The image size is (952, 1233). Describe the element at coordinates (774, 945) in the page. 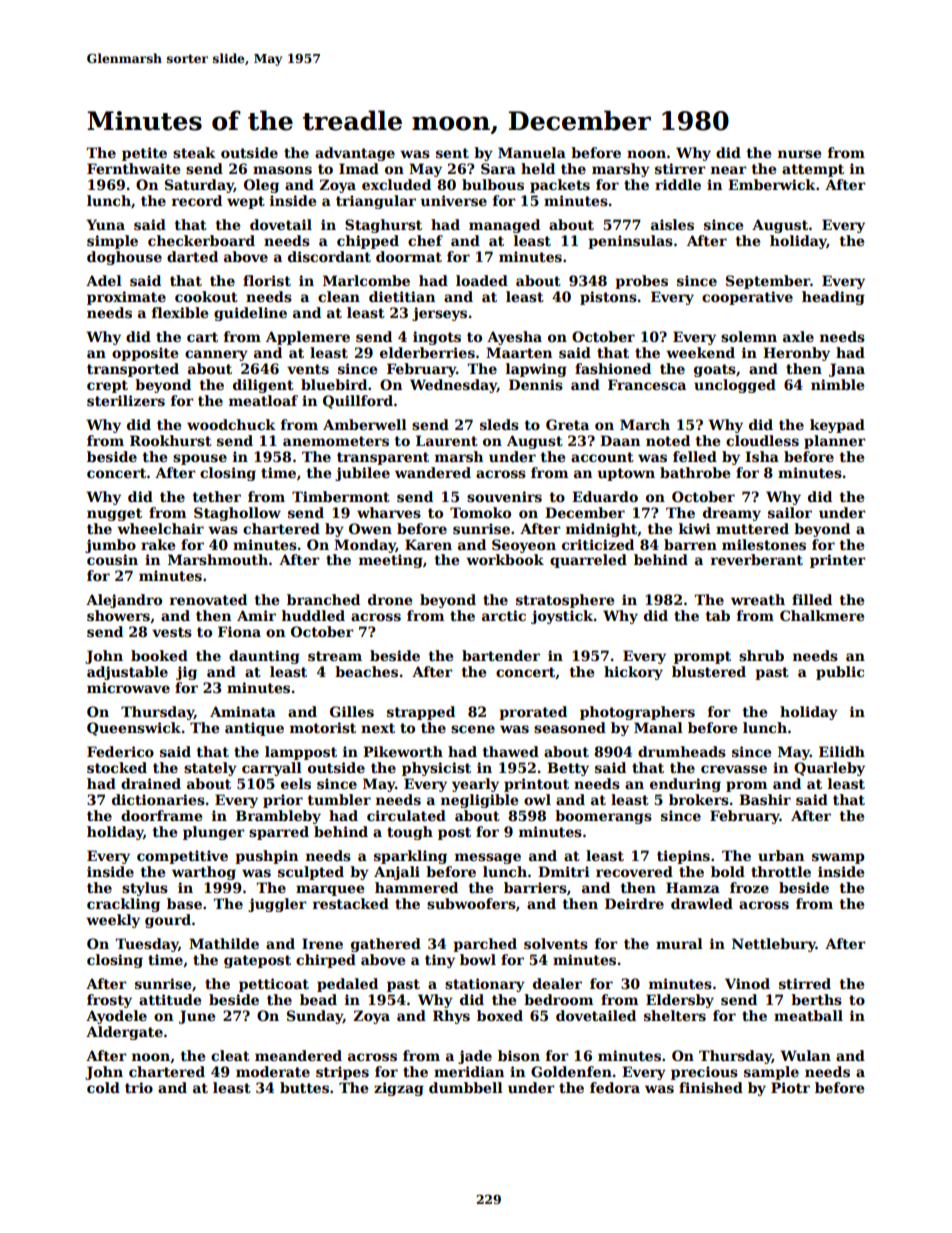

I see `Nettlebury` at that location.
